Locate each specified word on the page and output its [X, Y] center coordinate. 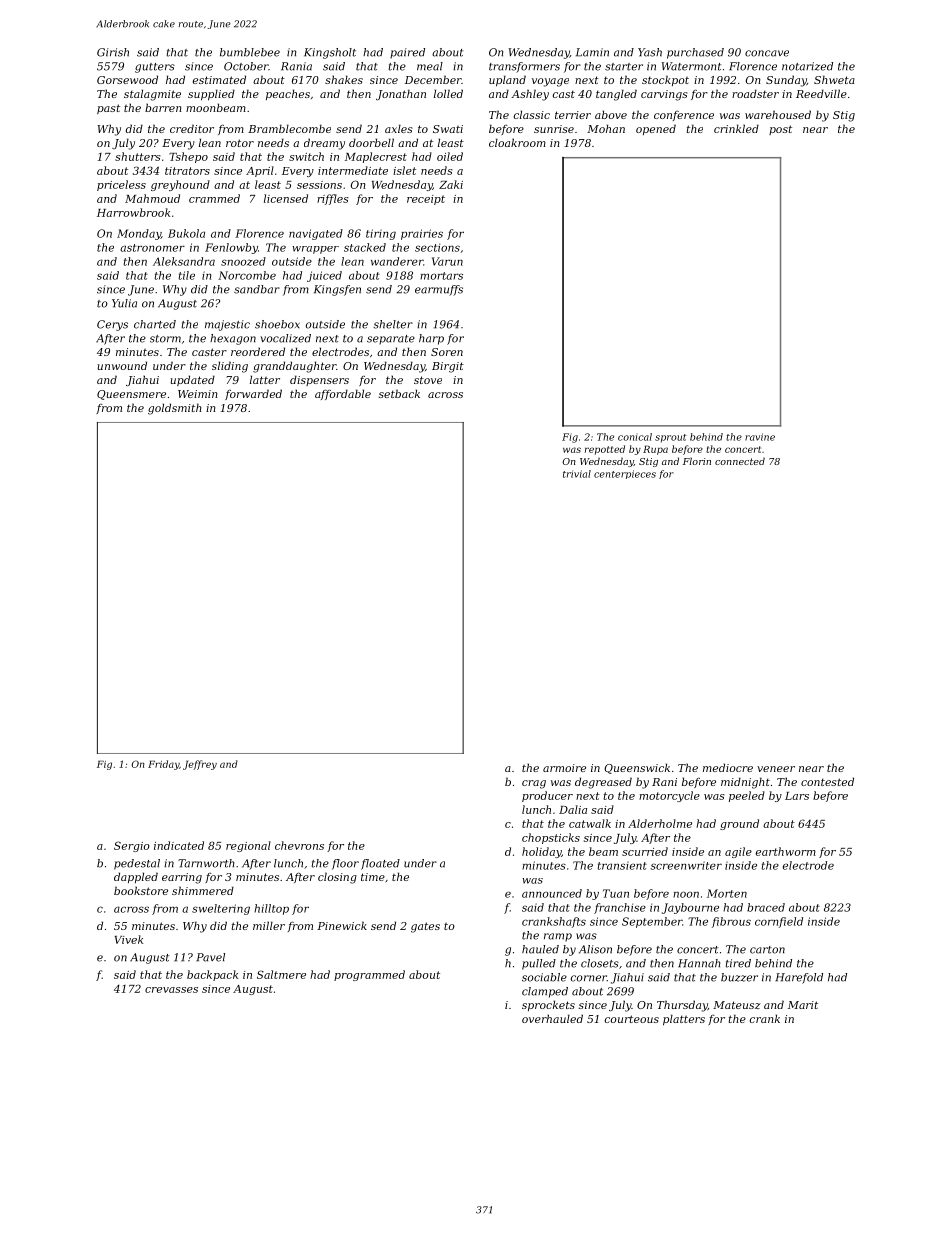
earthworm [785, 851]
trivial [577, 474]
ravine [760, 437]
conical [635, 437]
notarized [807, 66]
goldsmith [175, 409]
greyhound [180, 185]
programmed [369, 975]
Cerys [112, 325]
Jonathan [401, 94]
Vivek [129, 939]
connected [740, 461]
